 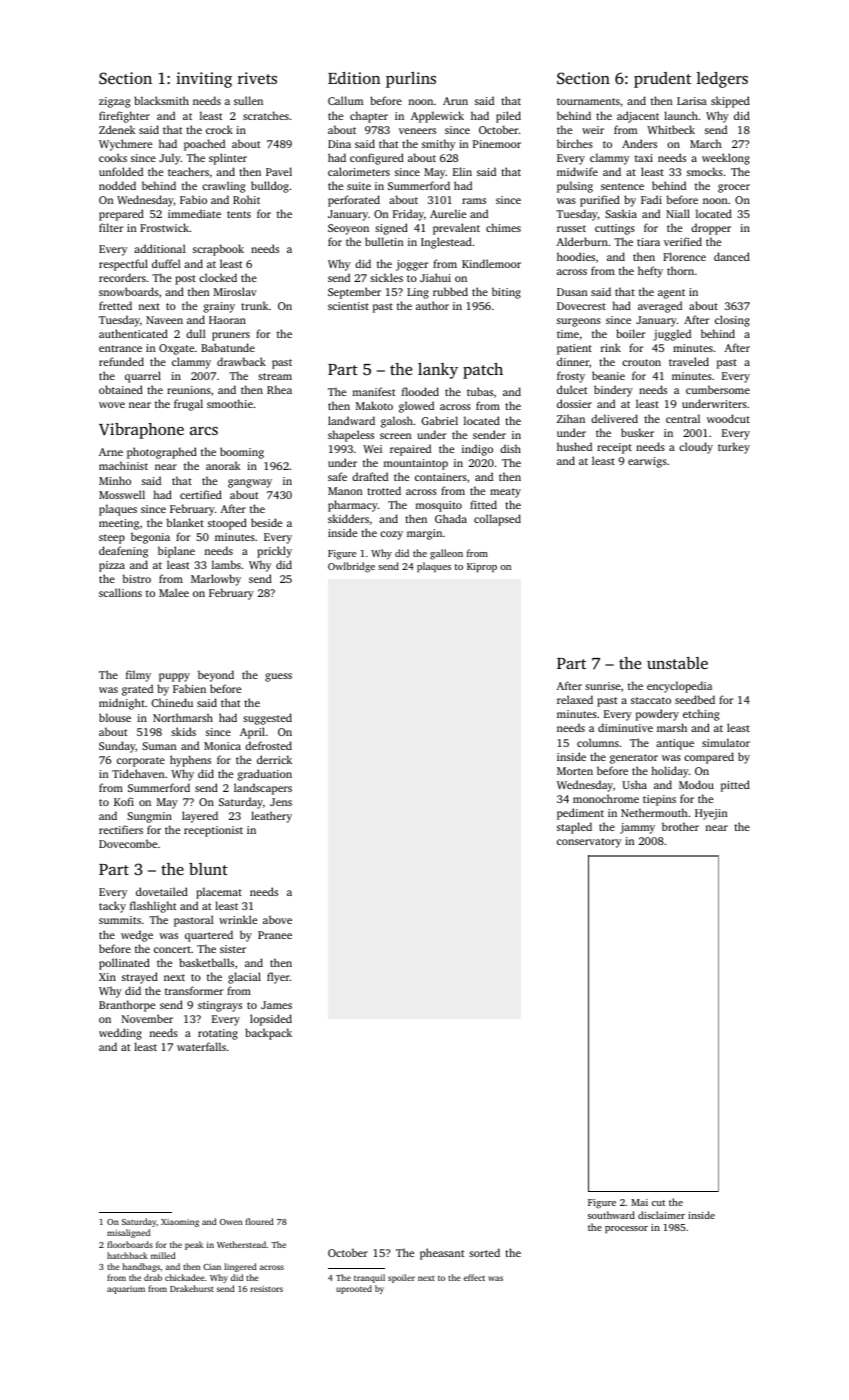 What do you see at coordinates (115, 717) in the screenshot?
I see `blouse` at bounding box center [115, 717].
